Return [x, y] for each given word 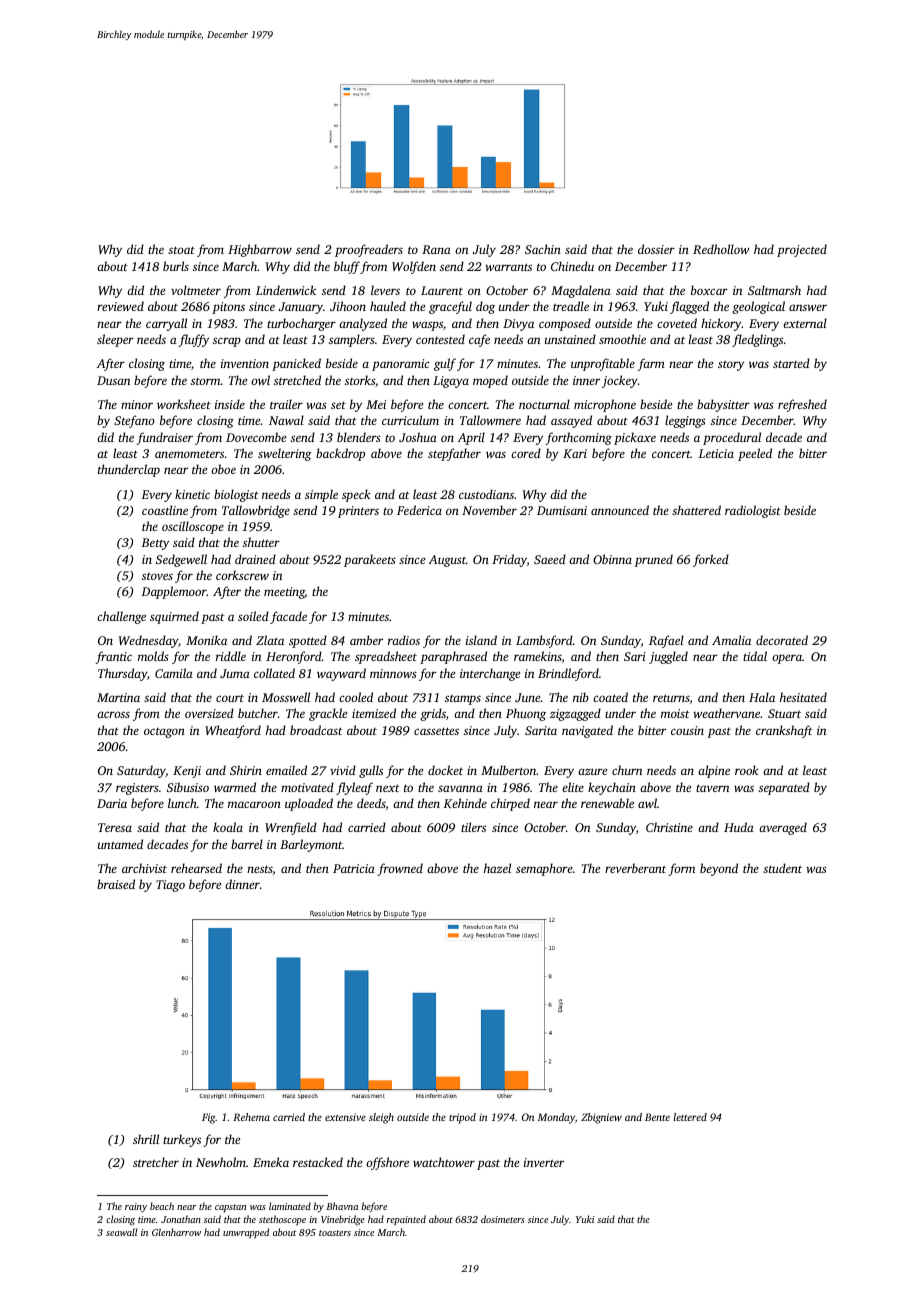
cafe [479, 340]
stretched [297, 380]
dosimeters [503, 1219]
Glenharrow [176, 1232]
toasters [335, 1233]
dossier [656, 249]
